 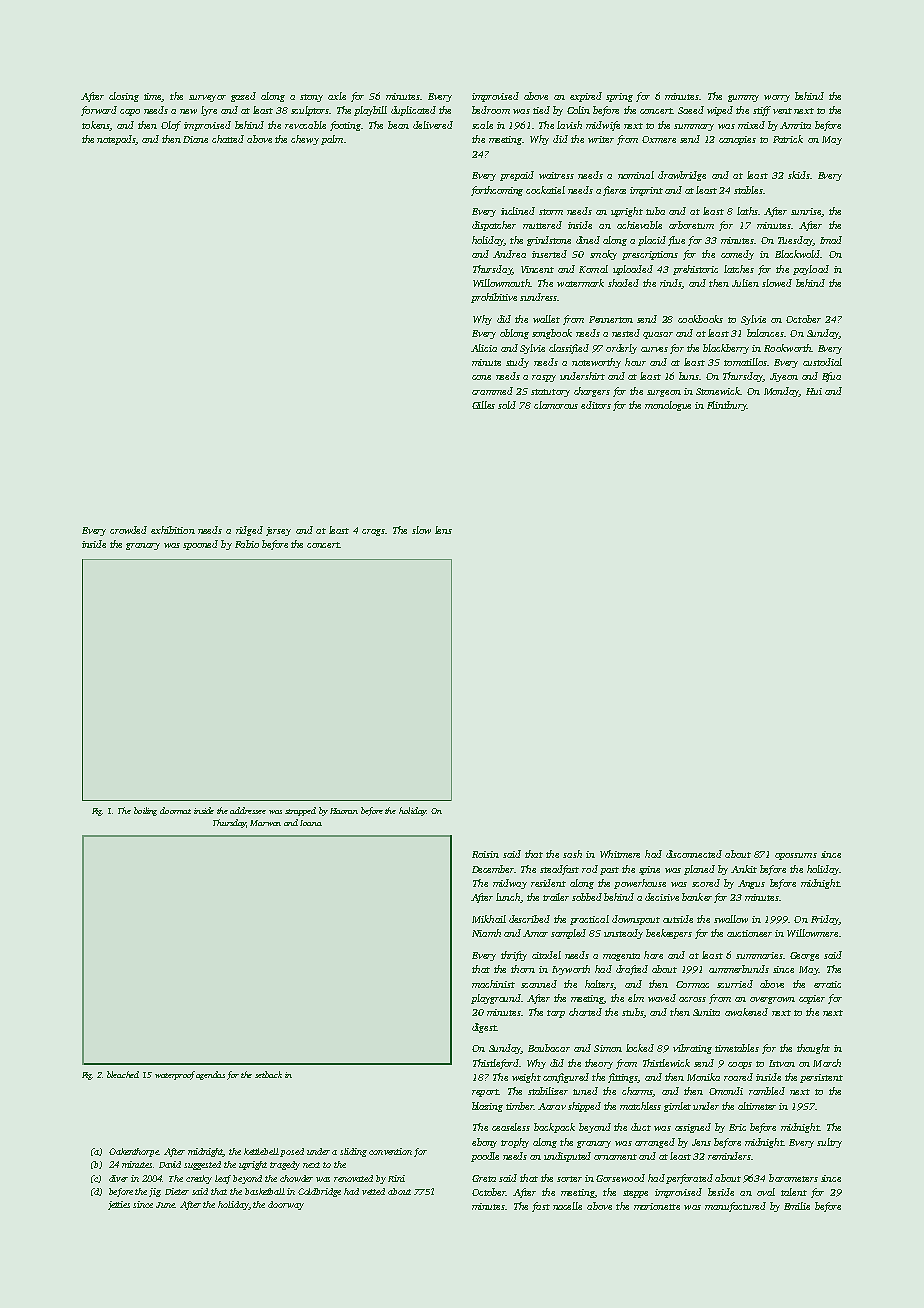 What do you see at coordinates (443, 530) in the screenshot?
I see `lens` at bounding box center [443, 530].
